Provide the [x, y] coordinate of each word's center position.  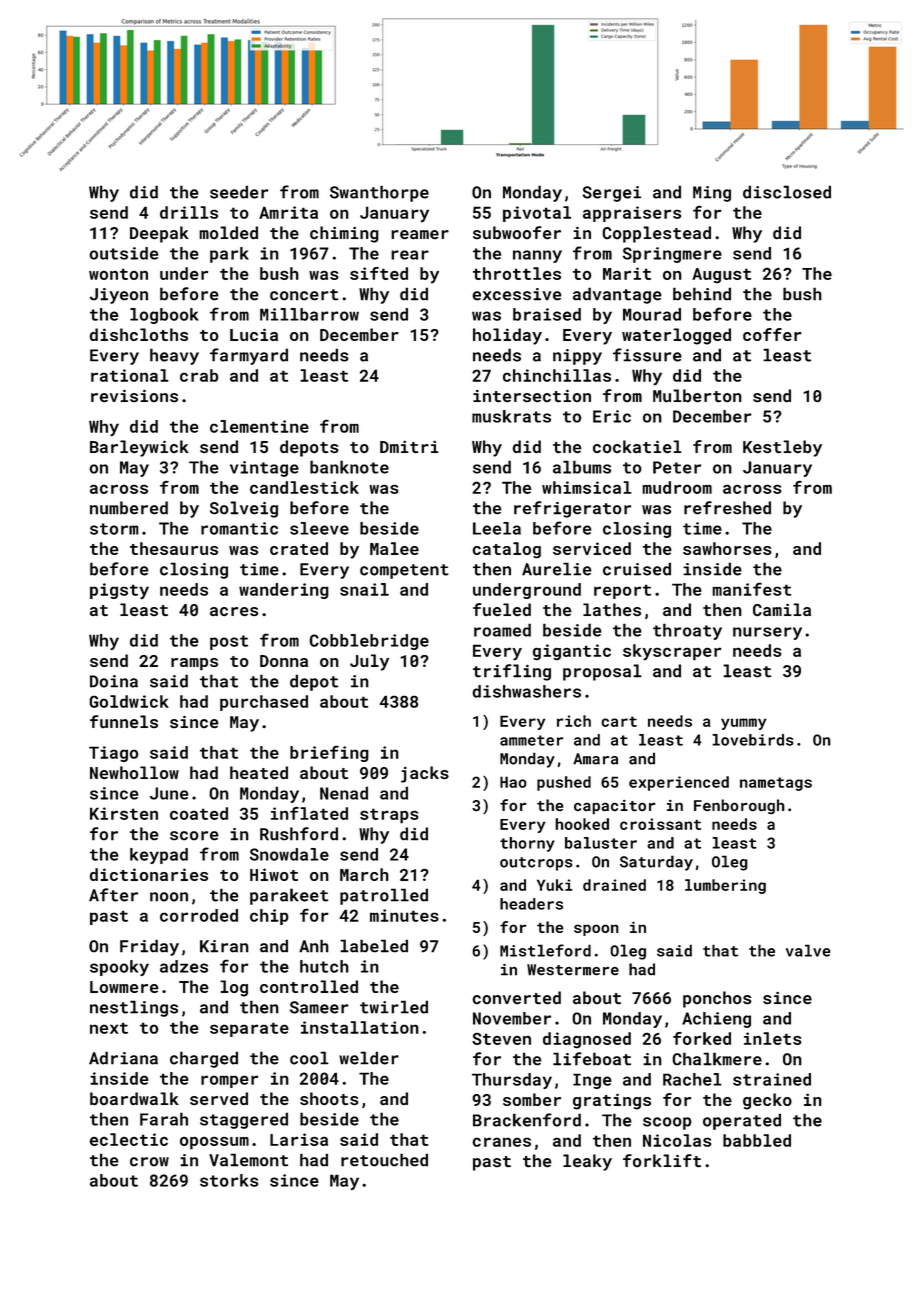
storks [229, 1180]
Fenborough [739, 806]
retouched [384, 1160]
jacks [425, 774]
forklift [662, 1160]
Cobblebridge [369, 642]
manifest [751, 589]
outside [124, 253]
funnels [124, 721]
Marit [627, 273]
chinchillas [557, 375]
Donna [284, 661]
